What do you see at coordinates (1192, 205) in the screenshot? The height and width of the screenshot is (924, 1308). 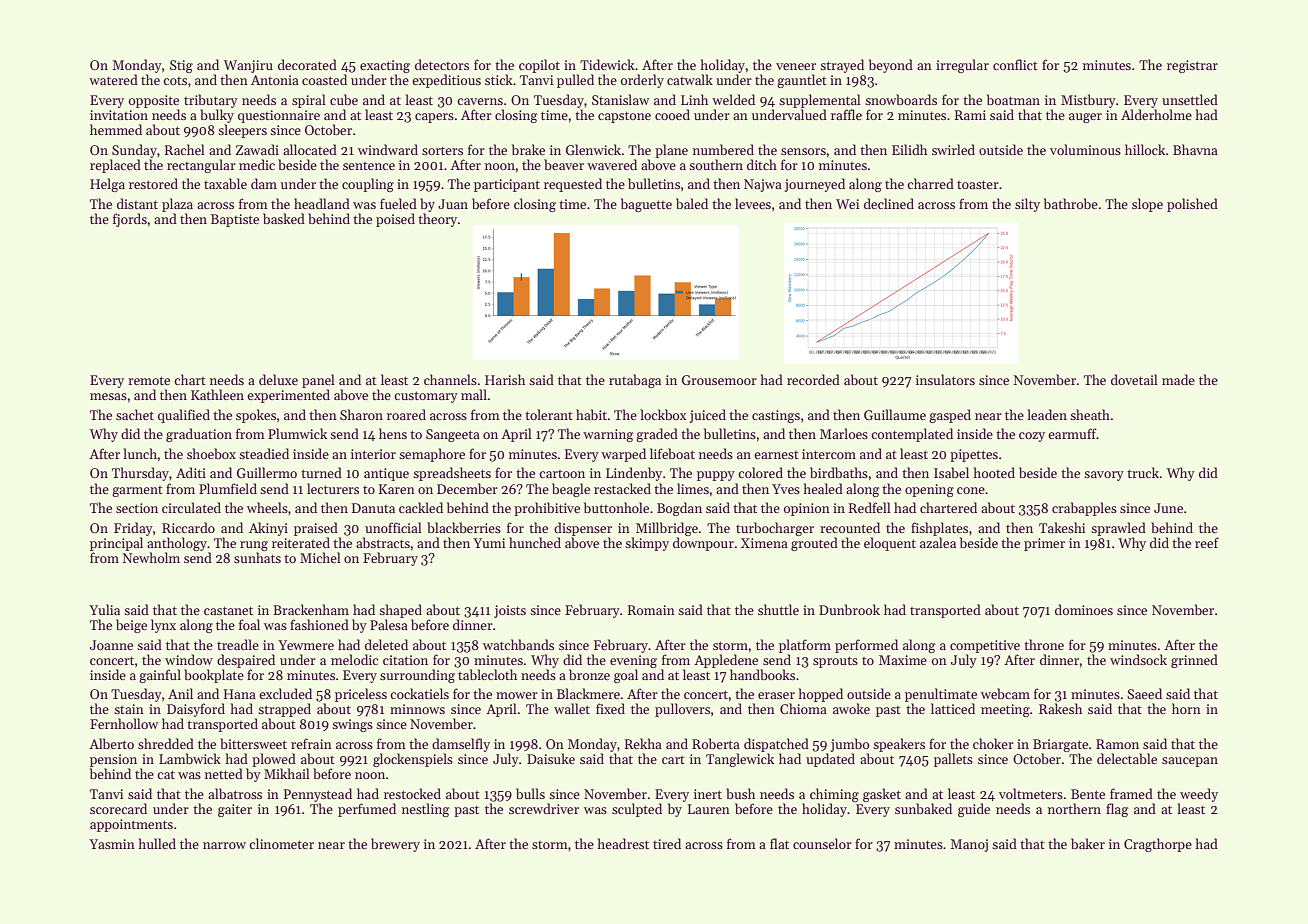 I see `polished` at bounding box center [1192, 205].
